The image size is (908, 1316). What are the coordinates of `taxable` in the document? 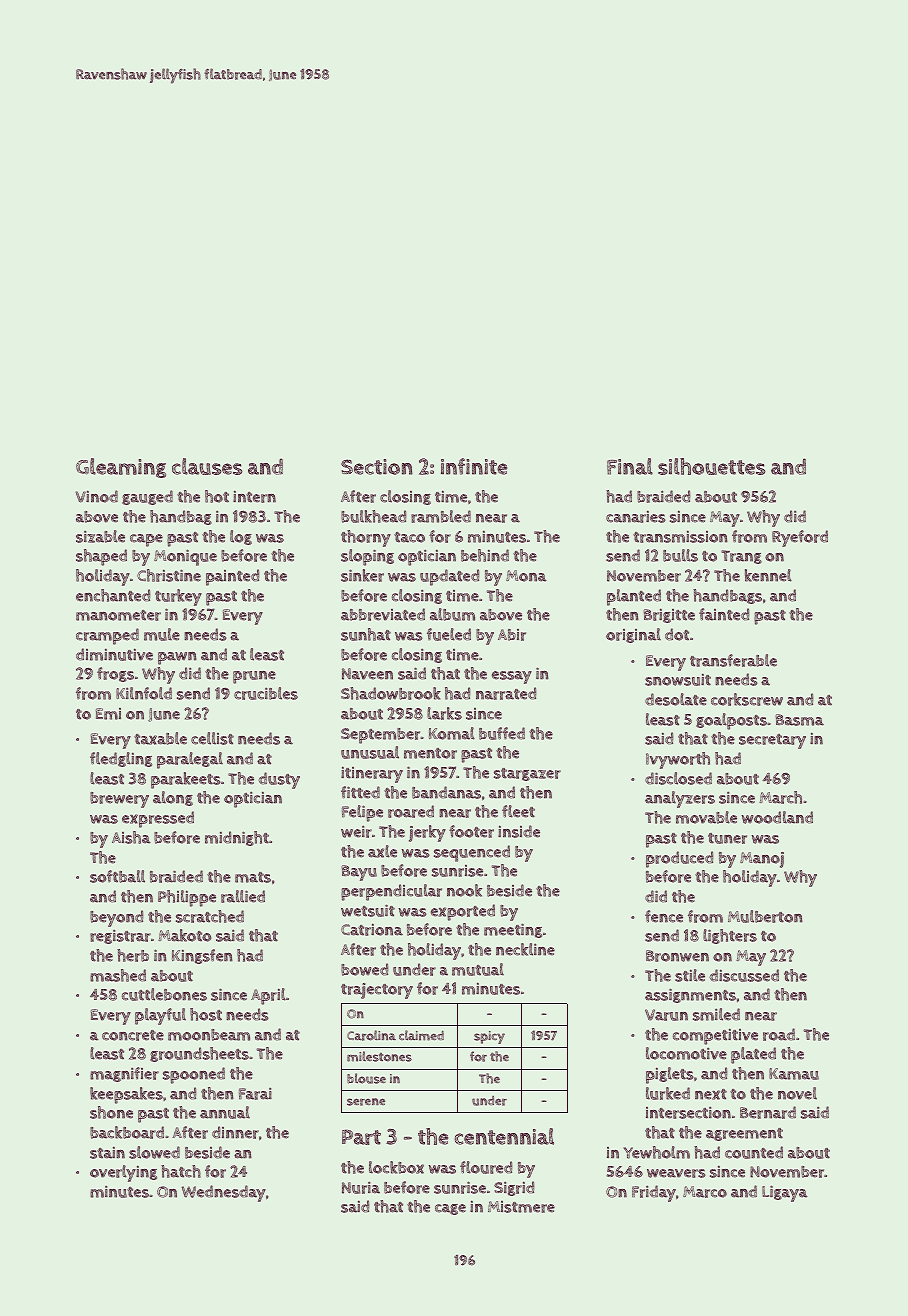 It's located at (160, 738).
